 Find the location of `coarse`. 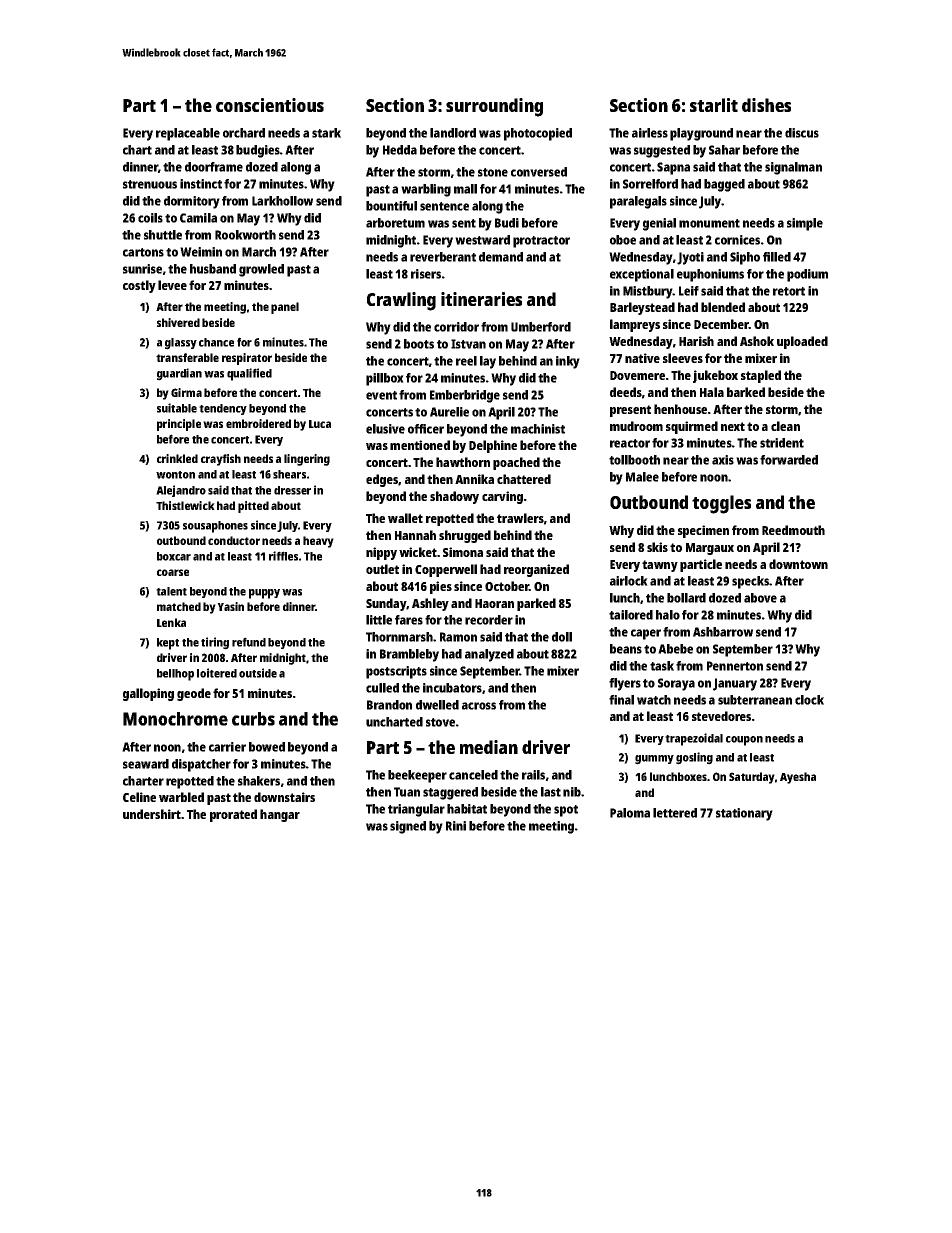

coarse is located at coordinates (173, 572).
